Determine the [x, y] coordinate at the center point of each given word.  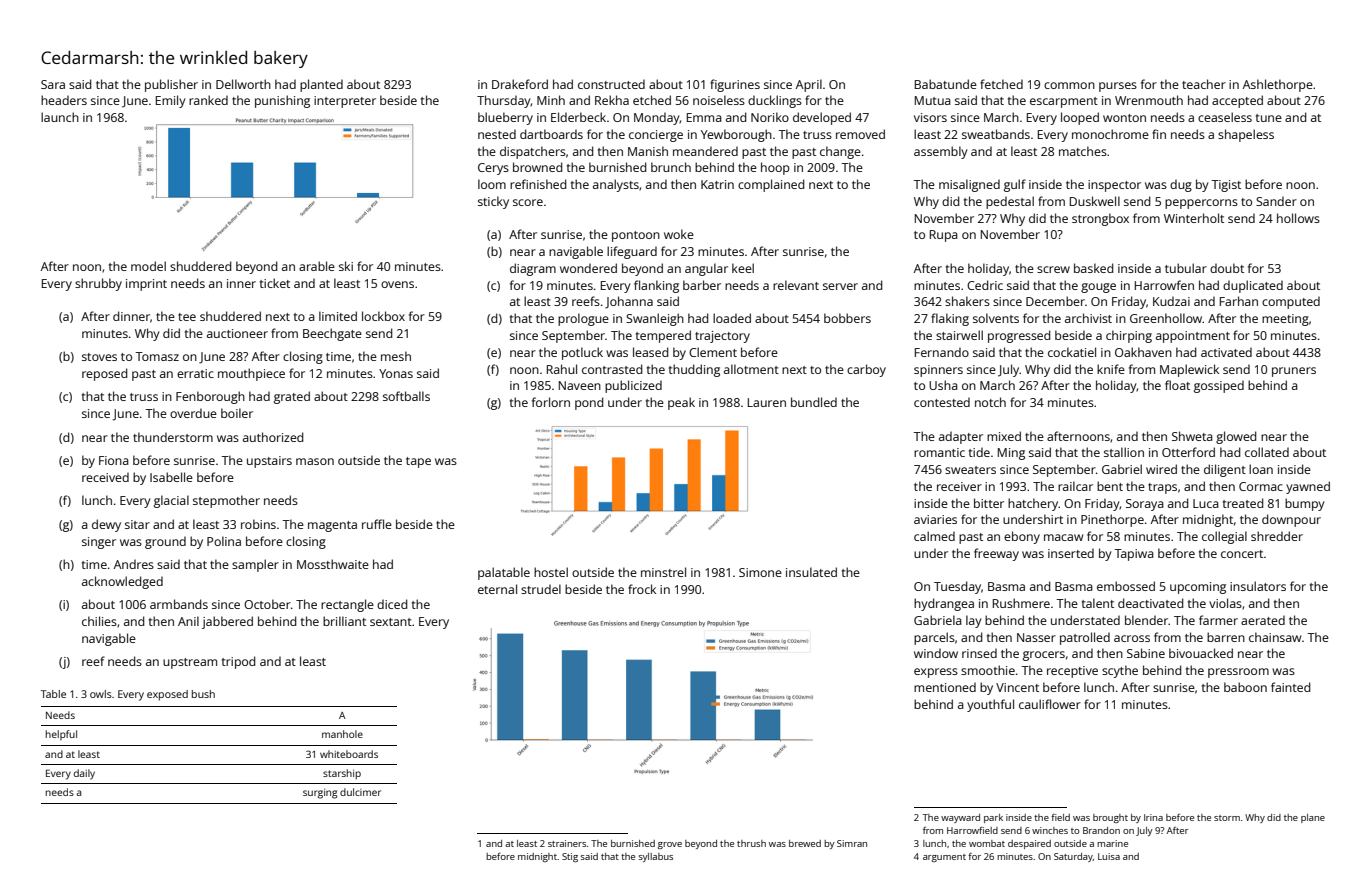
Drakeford [520, 84]
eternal [497, 589]
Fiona [114, 460]
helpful [61, 735]
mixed [1004, 436]
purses [1118, 87]
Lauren [767, 402]
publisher [171, 85]
